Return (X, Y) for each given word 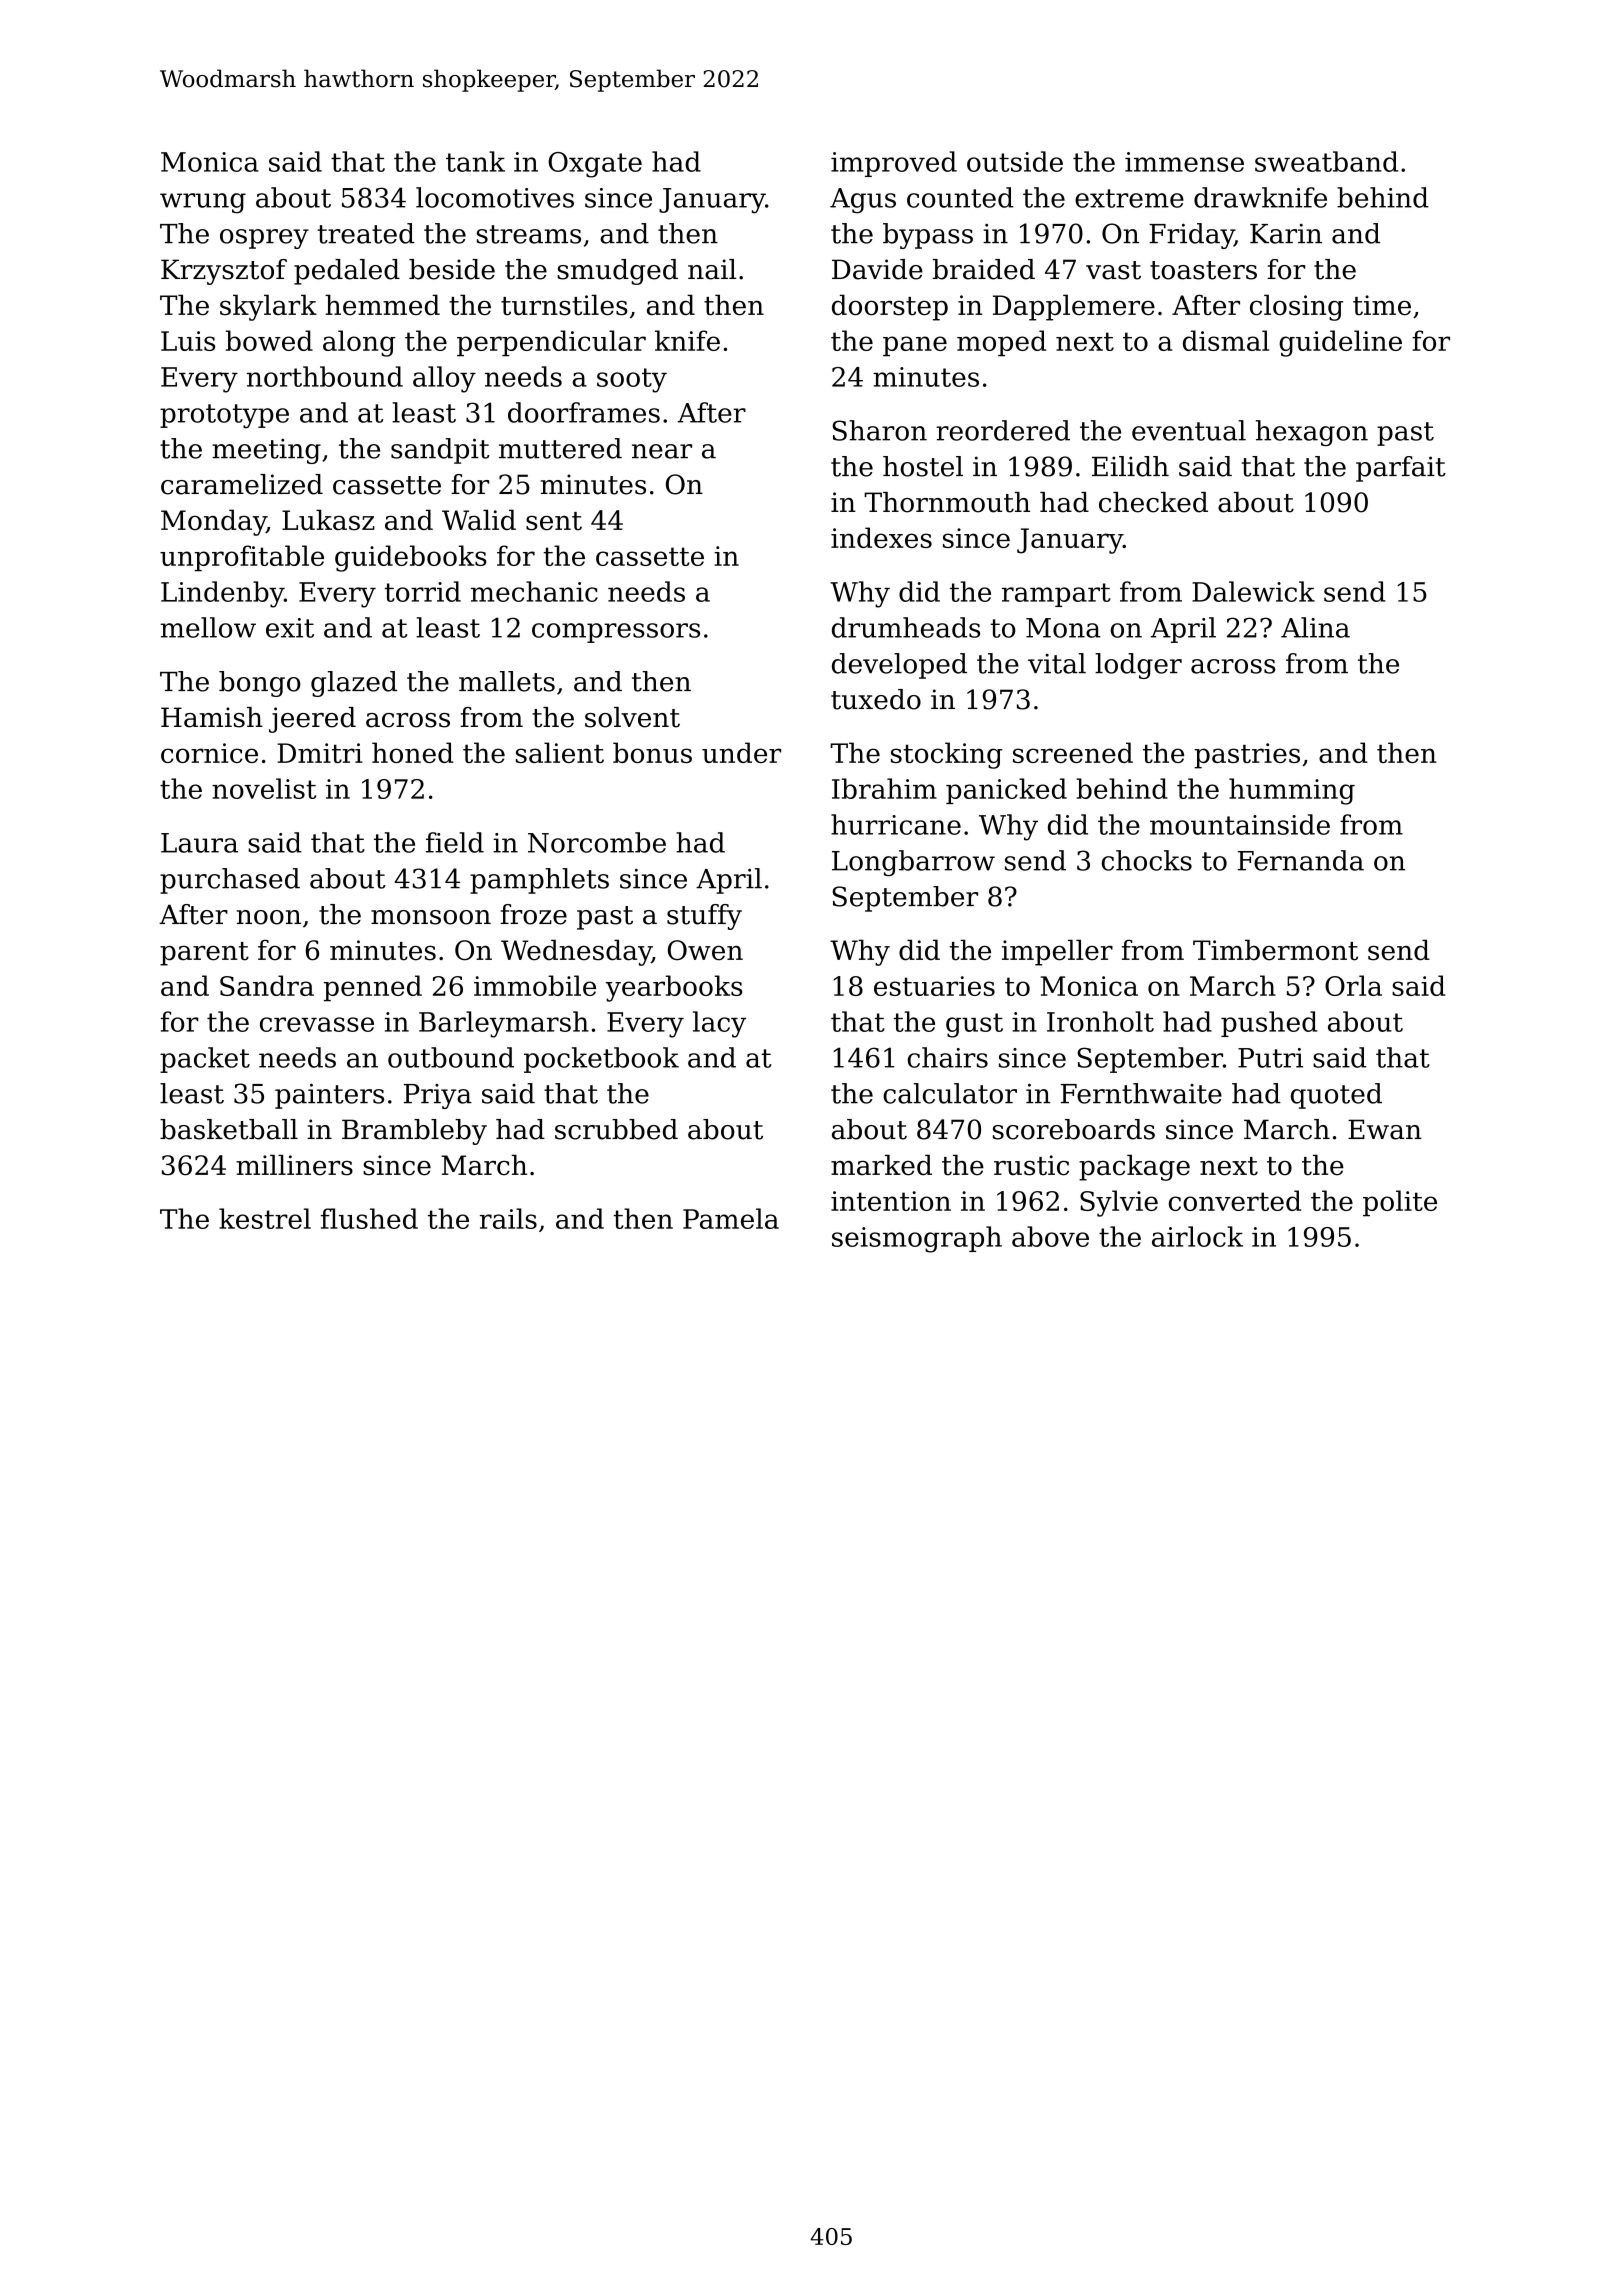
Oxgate (595, 165)
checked (1153, 502)
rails (508, 1218)
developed (899, 666)
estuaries (934, 986)
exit (290, 628)
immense (1184, 162)
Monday (213, 522)
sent (554, 521)
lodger (1138, 666)
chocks (1147, 860)
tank (475, 161)
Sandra (267, 985)
